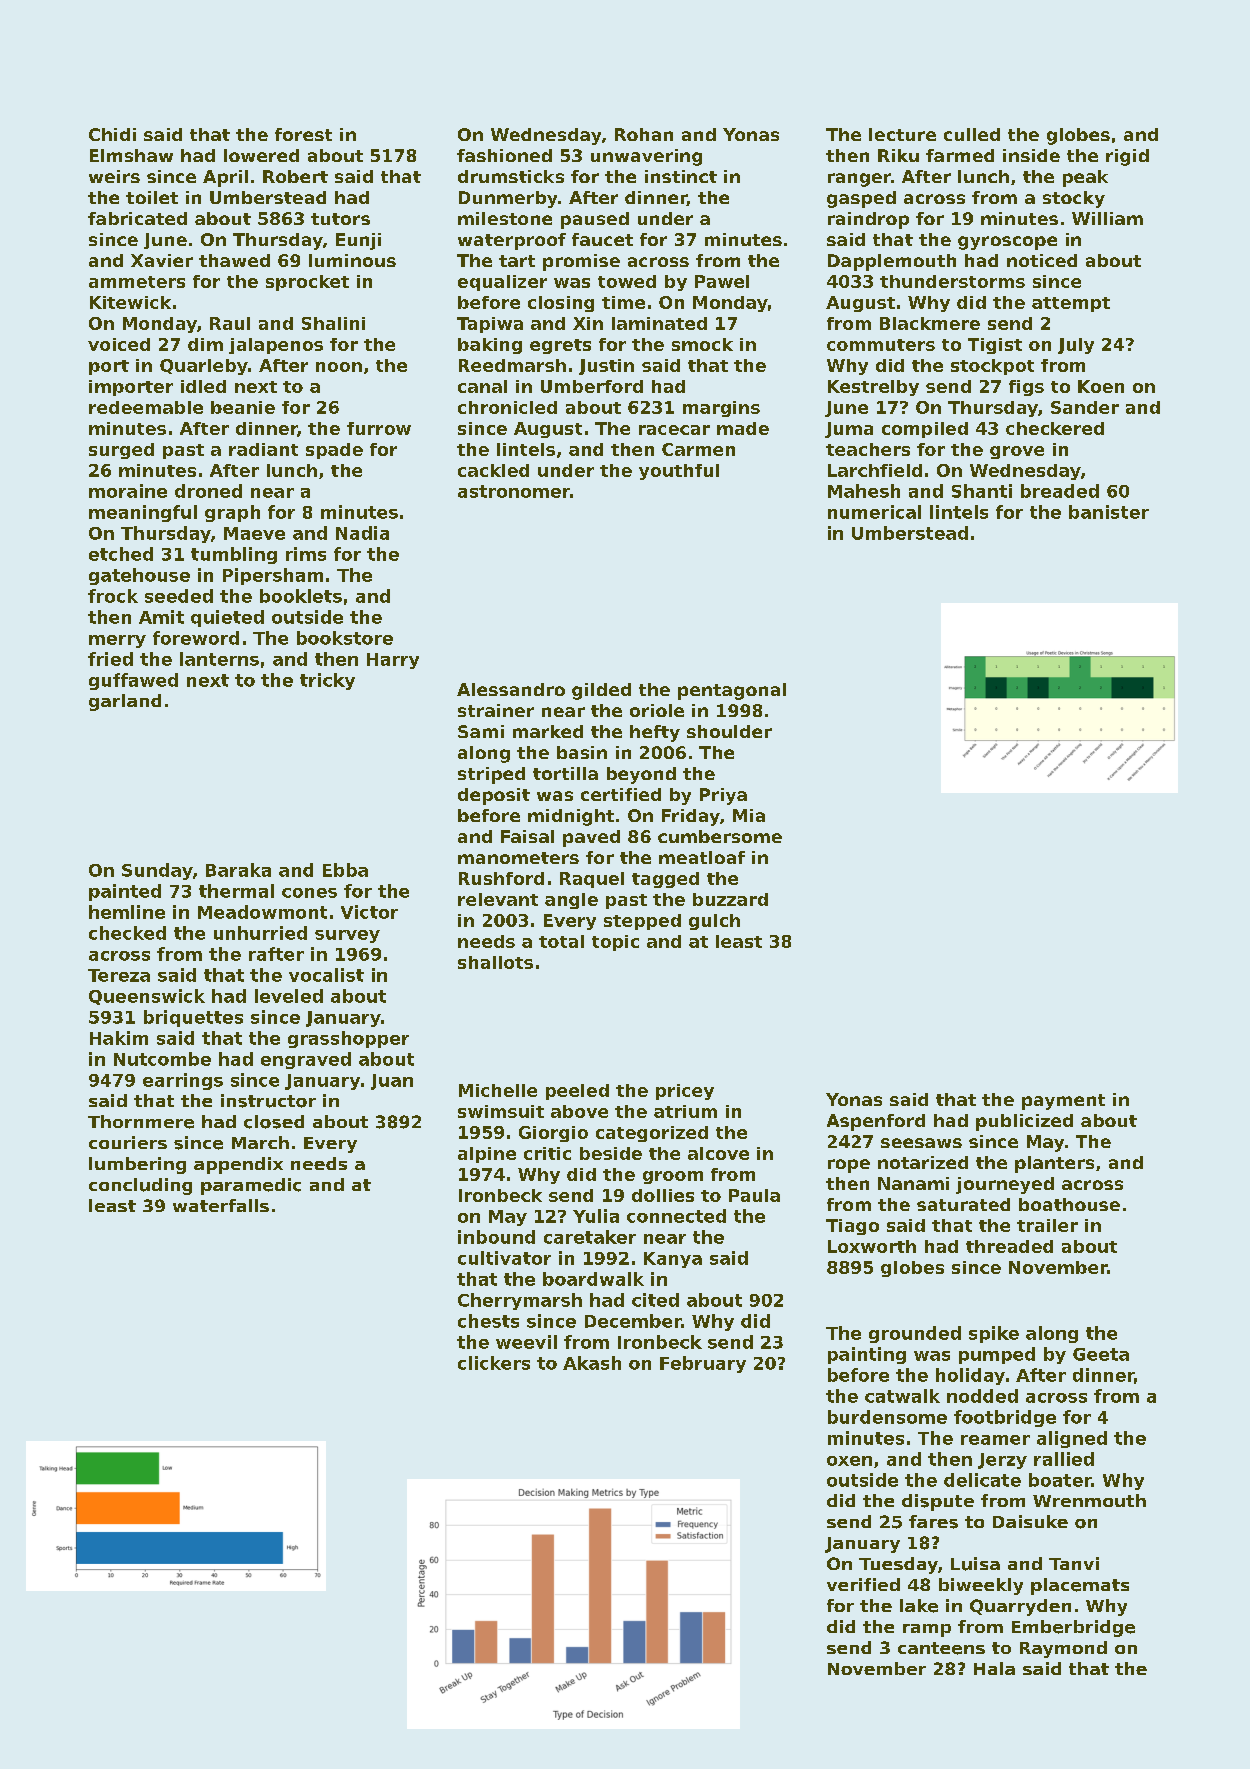 This screenshot has height=1769, width=1250. I want to click on raindrop, so click(868, 220).
